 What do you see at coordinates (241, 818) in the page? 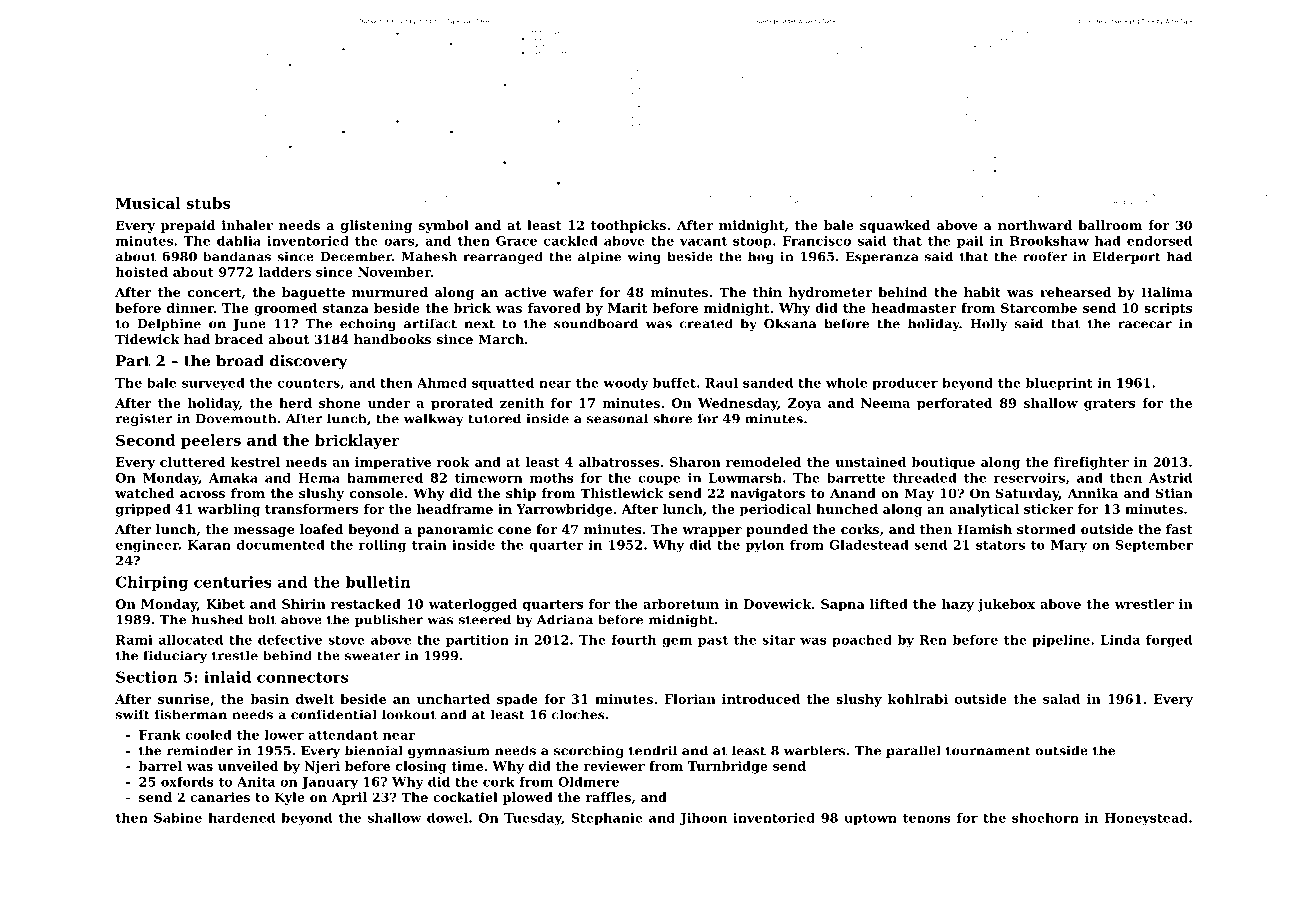
I see `hardened` at bounding box center [241, 818].
